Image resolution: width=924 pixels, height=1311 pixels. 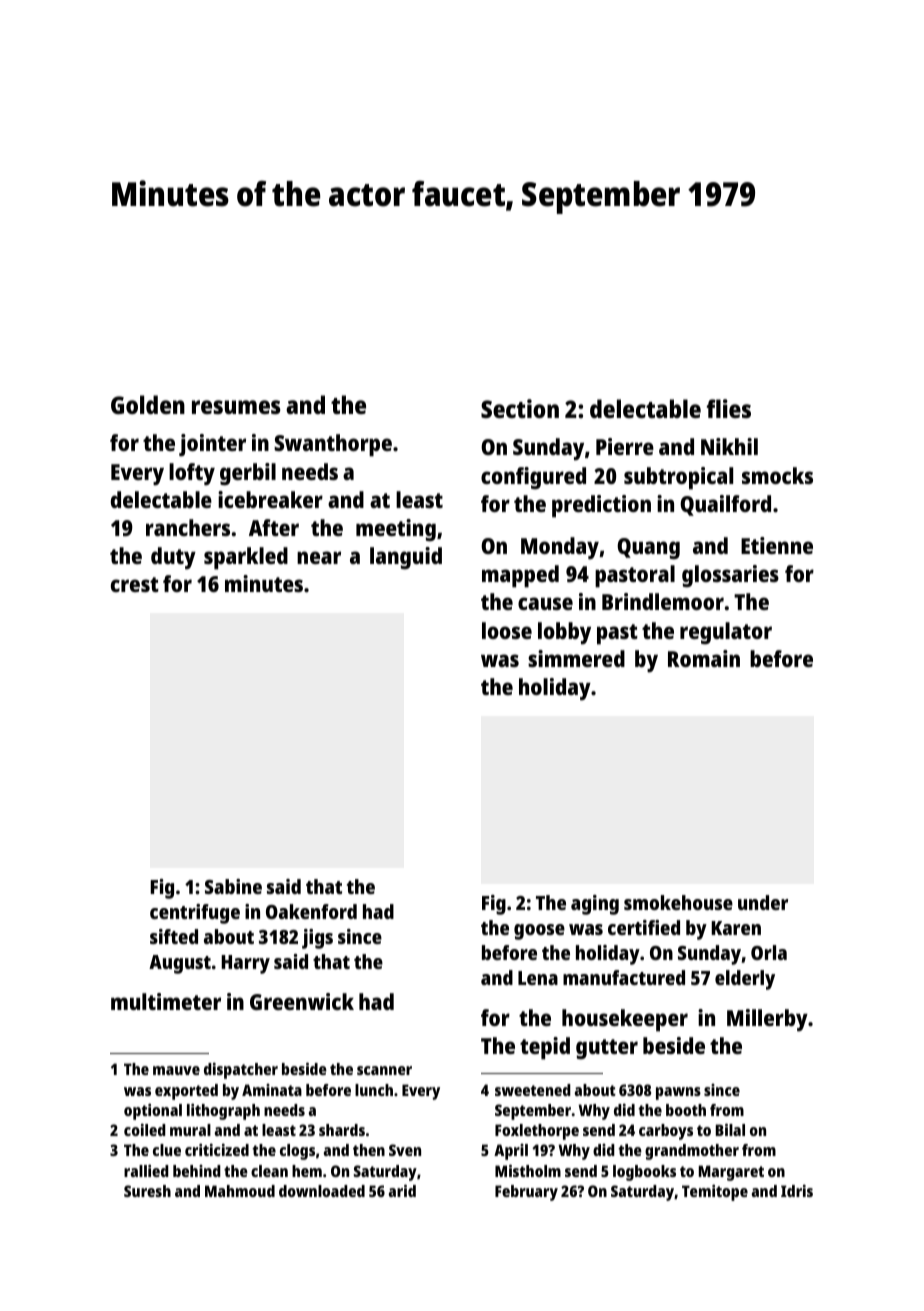 I want to click on centrifuge, so click(x=195, y=914).
